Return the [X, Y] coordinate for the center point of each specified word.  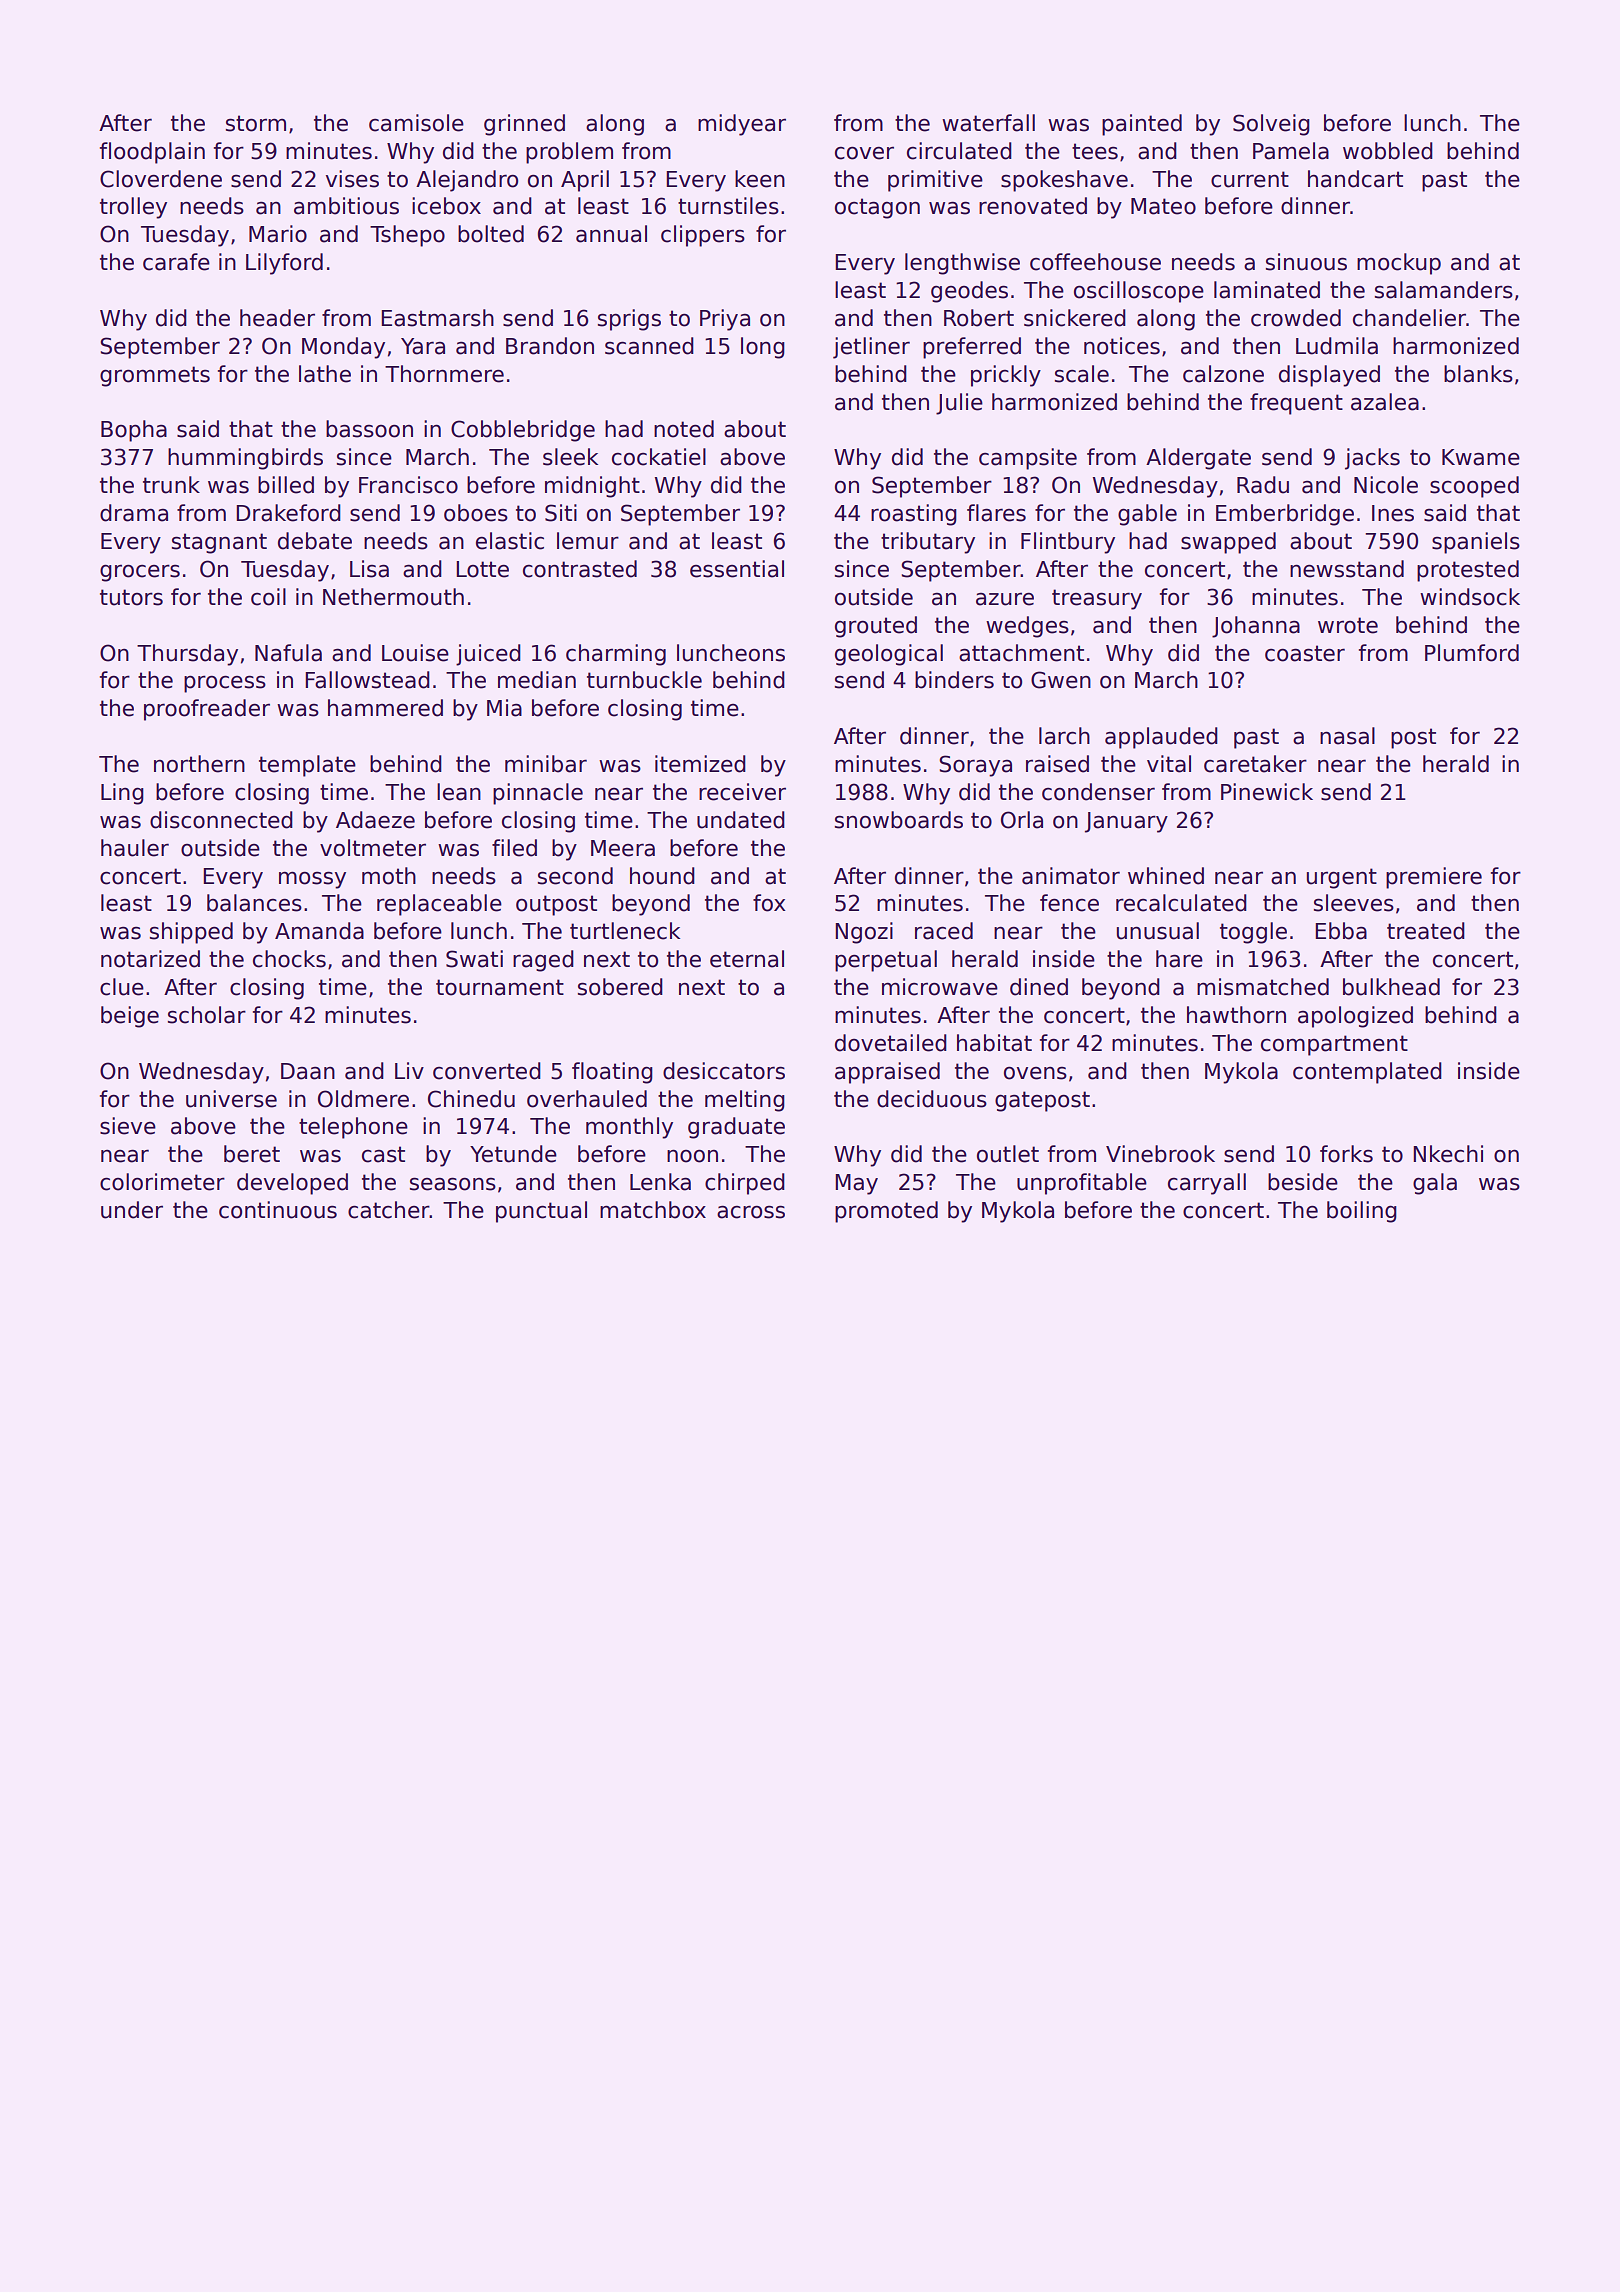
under [132, 1210]
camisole [416, 123]
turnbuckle [644, 680]
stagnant [219, 543]
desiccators [724, 1071]
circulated [959, 151]
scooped [1474, 487]
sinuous [1306, 262]
